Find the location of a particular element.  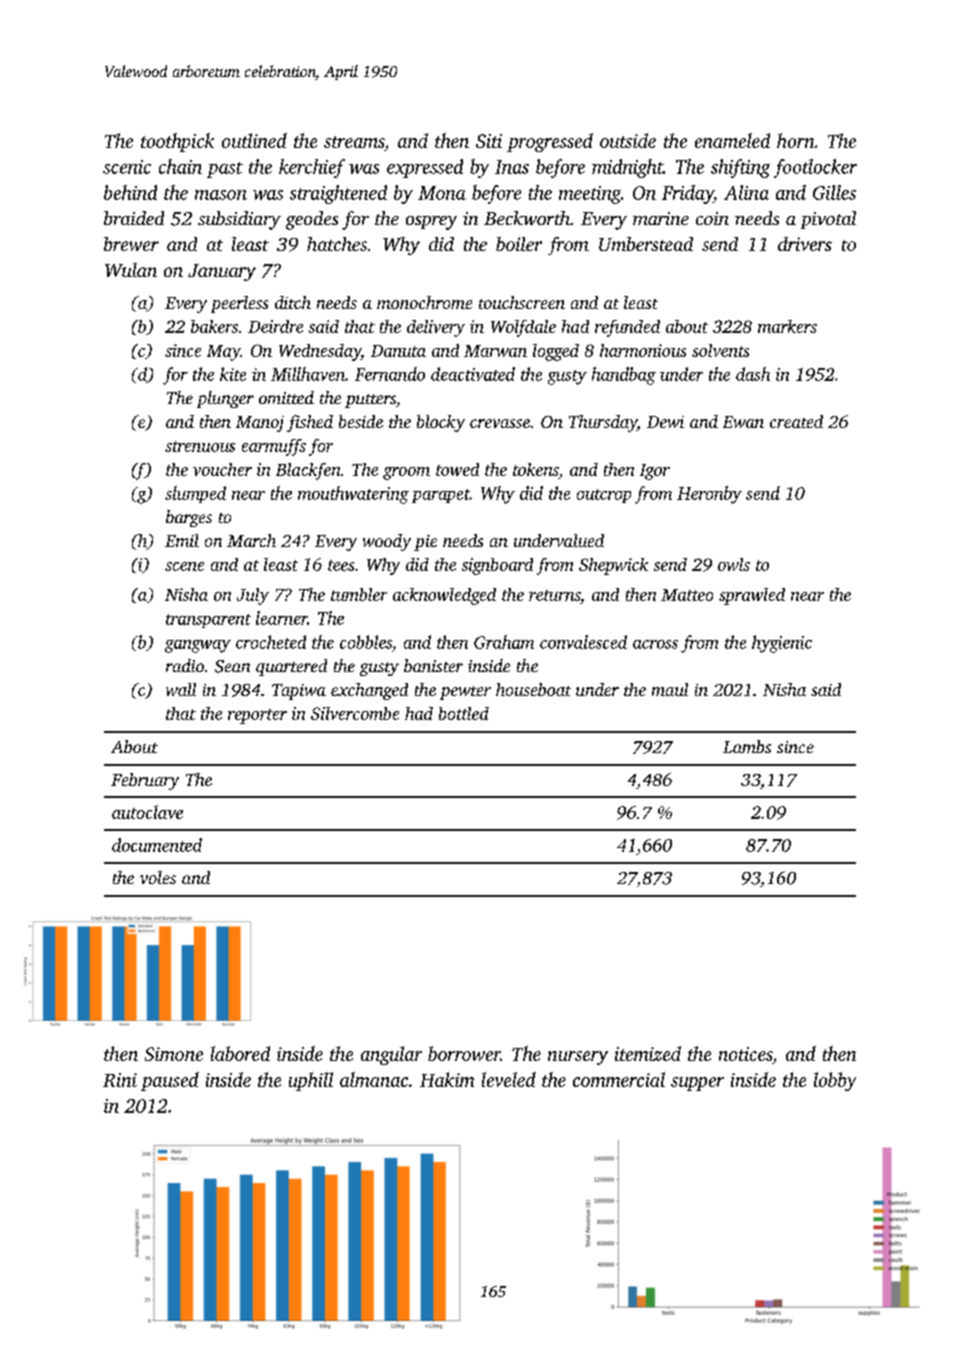

parapet is located at coordinates (441, 496).
